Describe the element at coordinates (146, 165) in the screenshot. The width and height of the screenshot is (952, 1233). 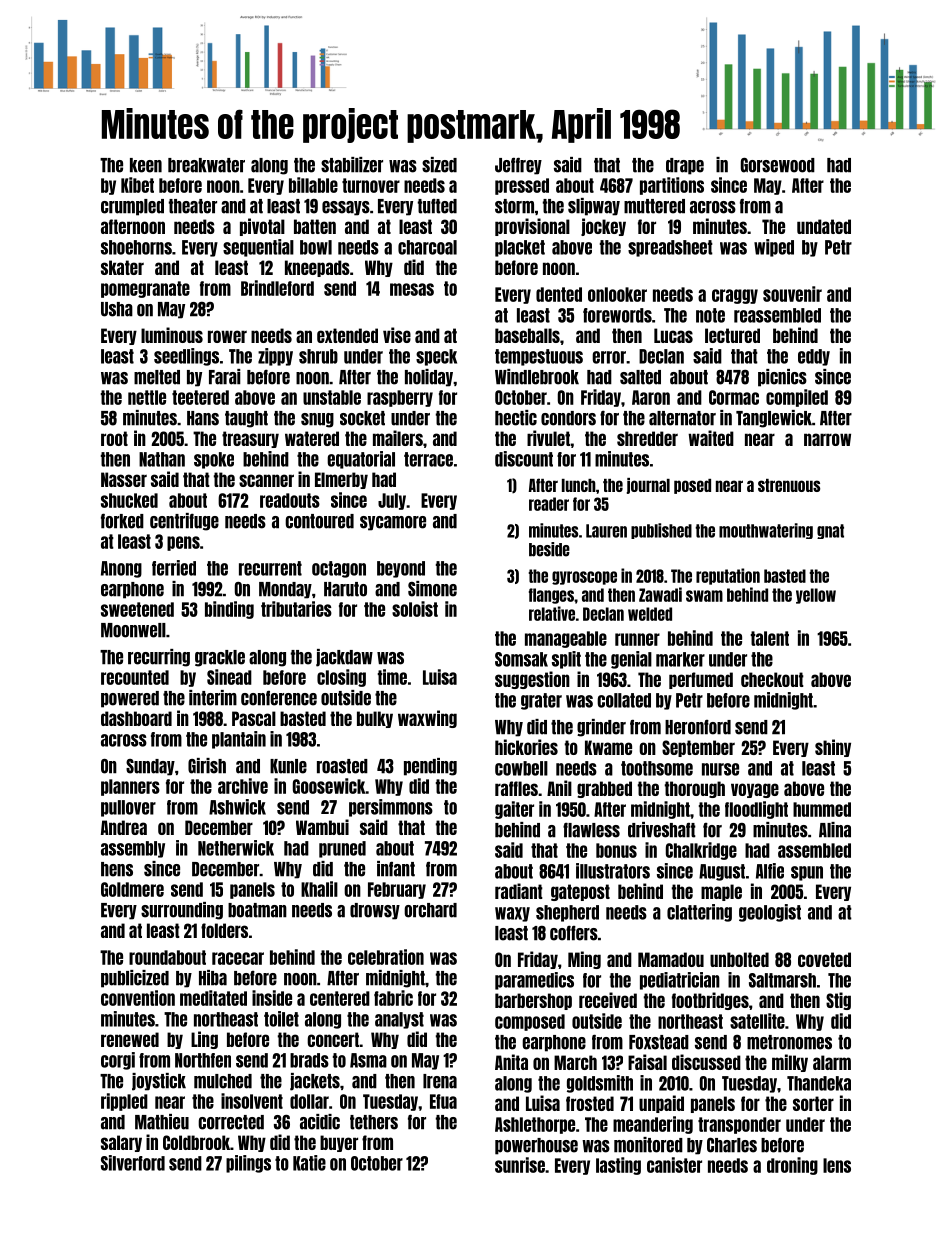
I see `keen` at that location.
